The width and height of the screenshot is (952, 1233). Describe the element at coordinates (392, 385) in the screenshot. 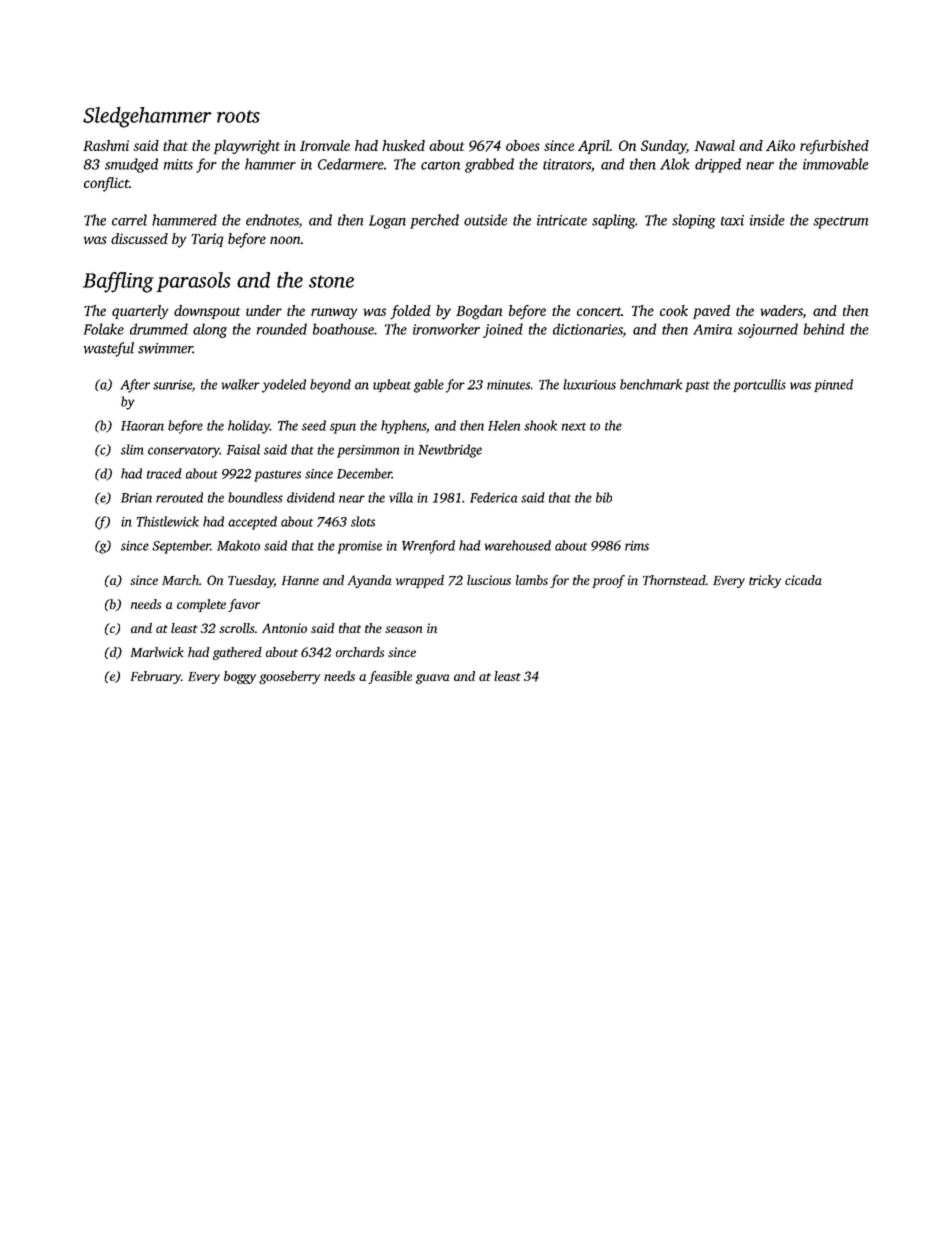

I see `upbeat` at that location.
